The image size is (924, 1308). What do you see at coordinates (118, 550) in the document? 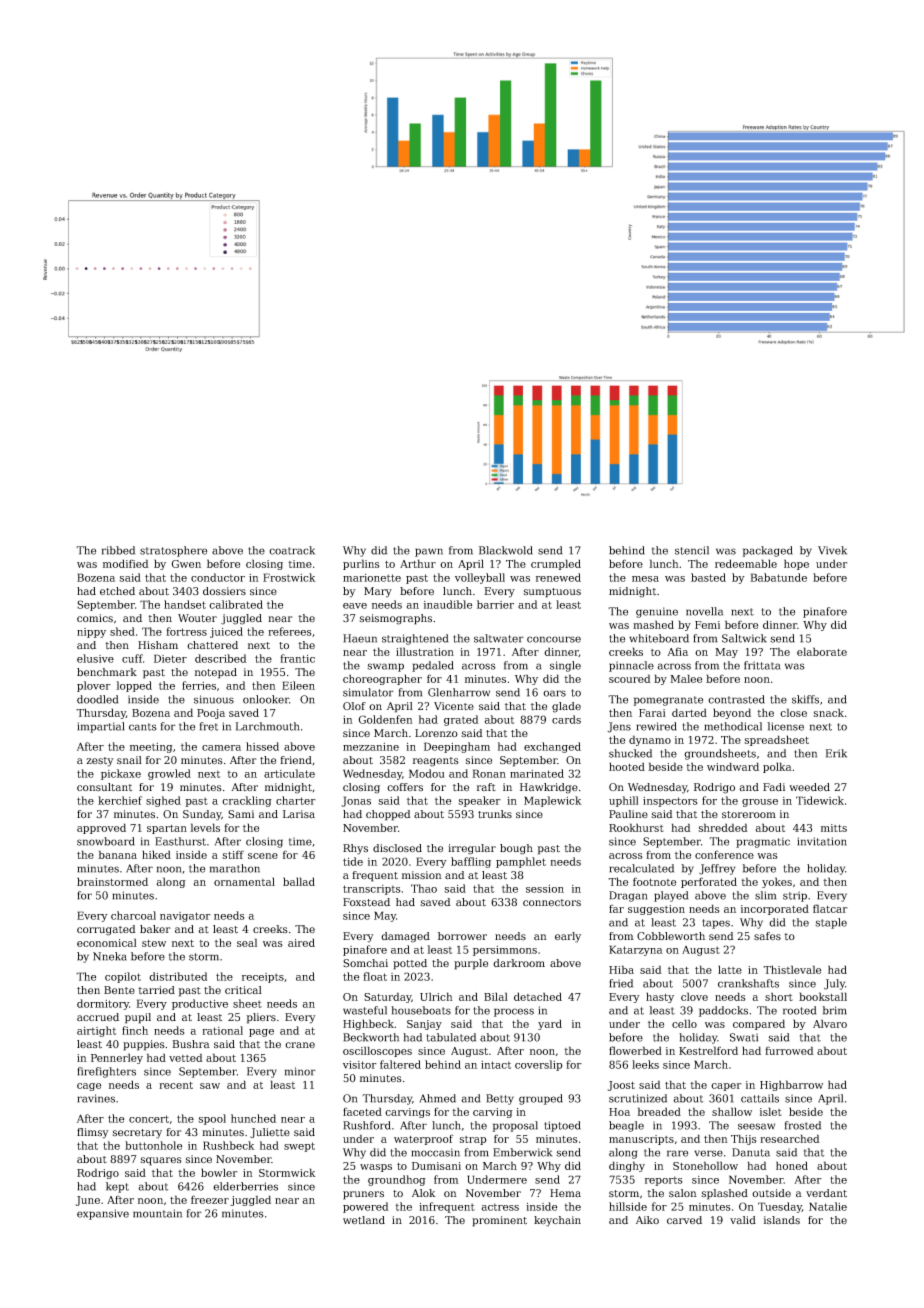
I see `ribbed` at bounding box center [118, 550].
